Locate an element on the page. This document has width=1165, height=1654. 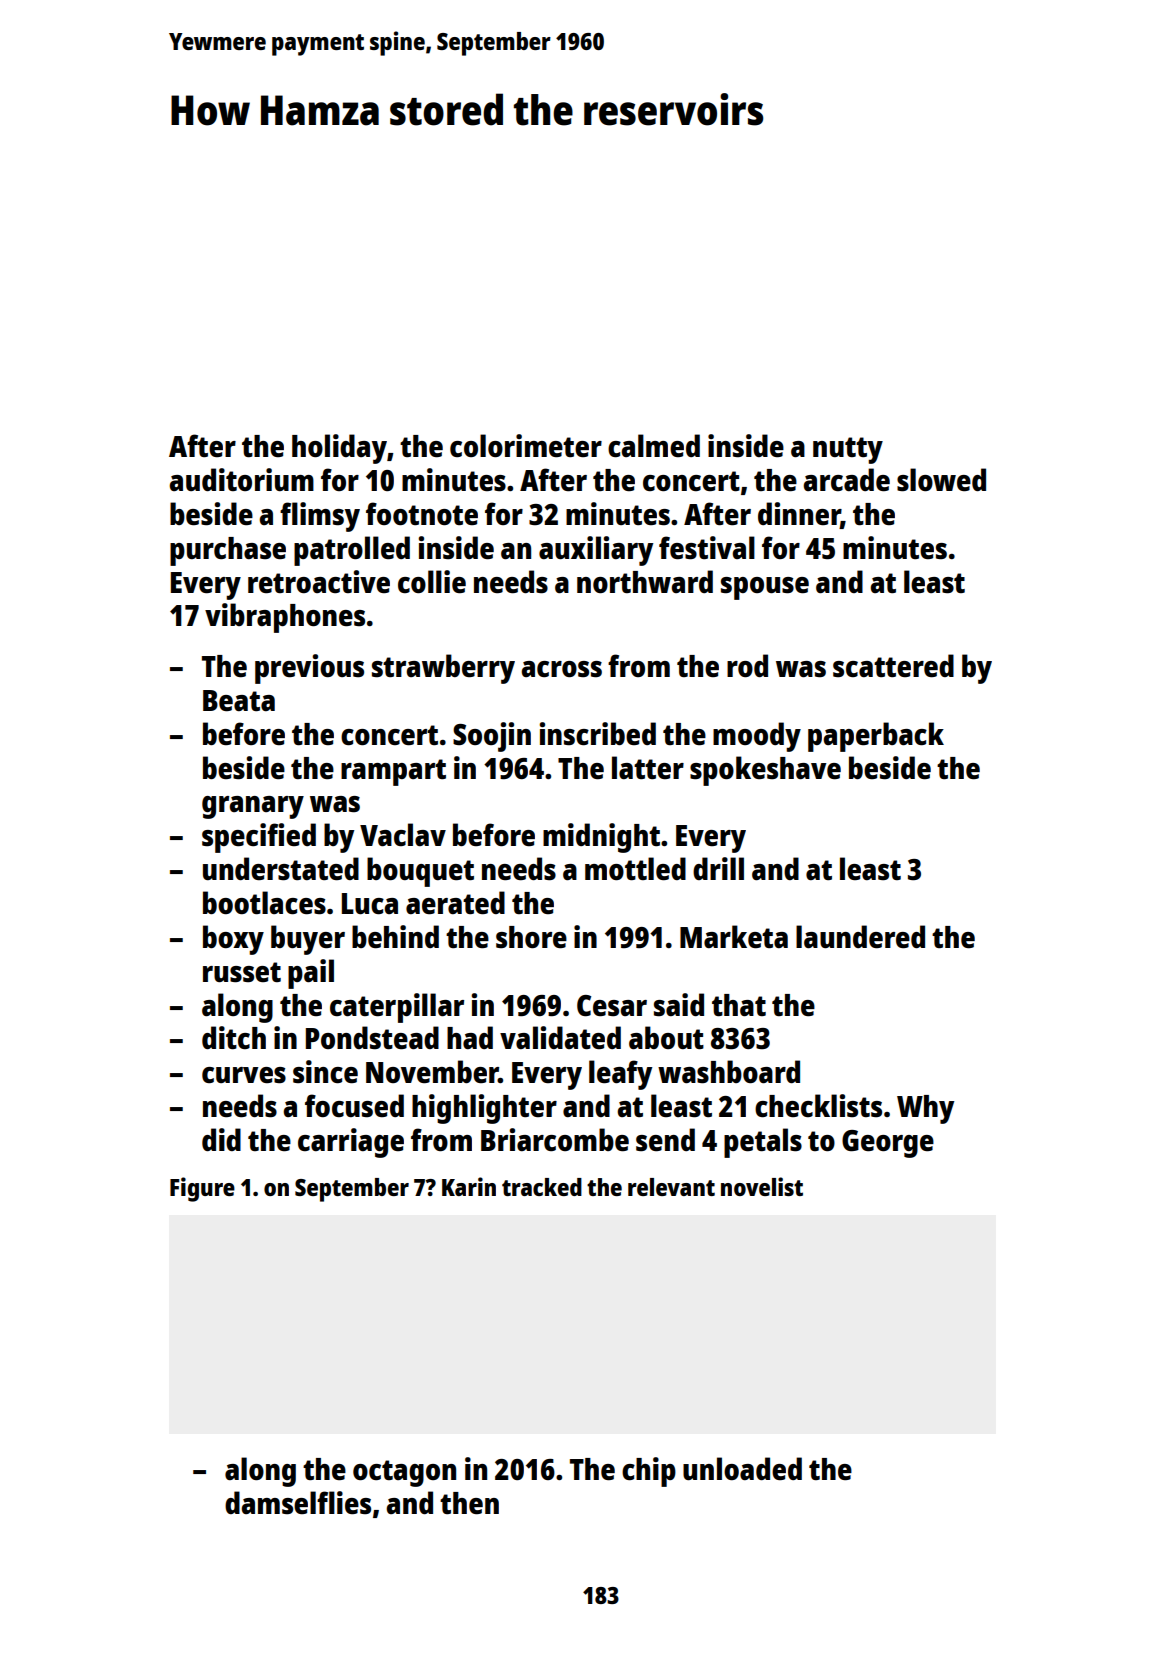
damselflies is located at coordinates (298, 1503).
